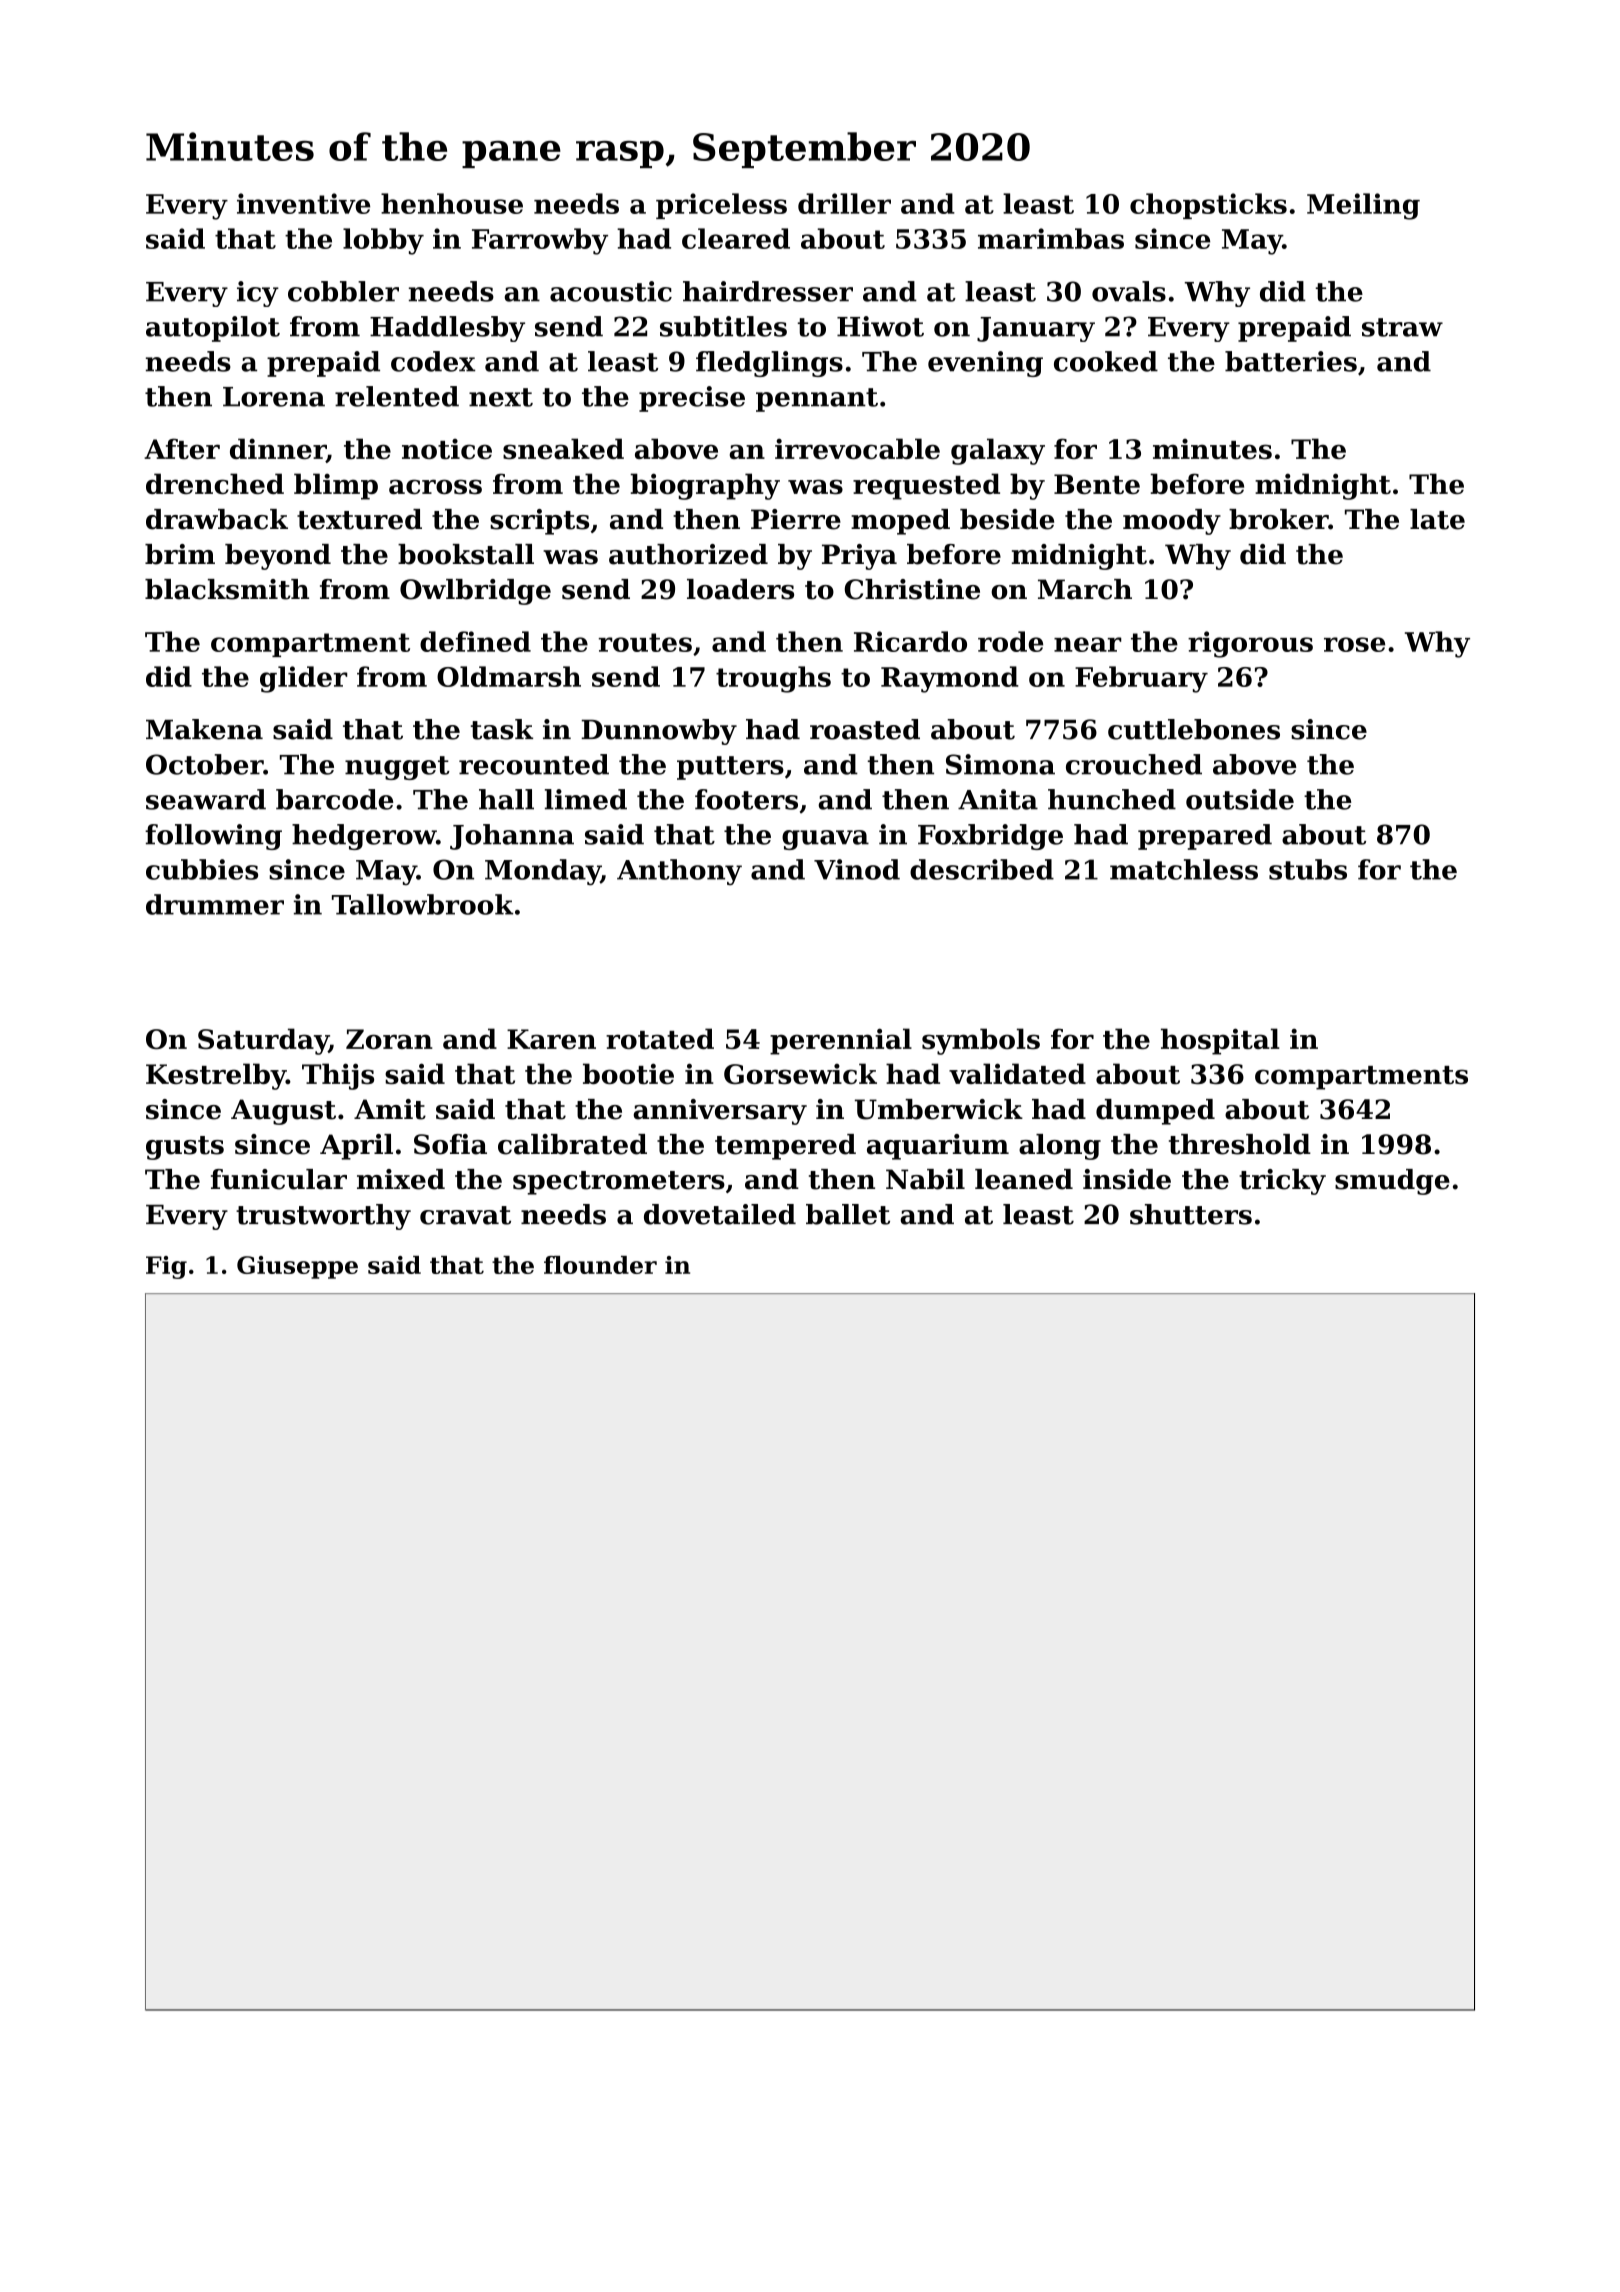  Describe the element at coordinates (1112, 799) in the screenshot. I see `hunched` at that location.
